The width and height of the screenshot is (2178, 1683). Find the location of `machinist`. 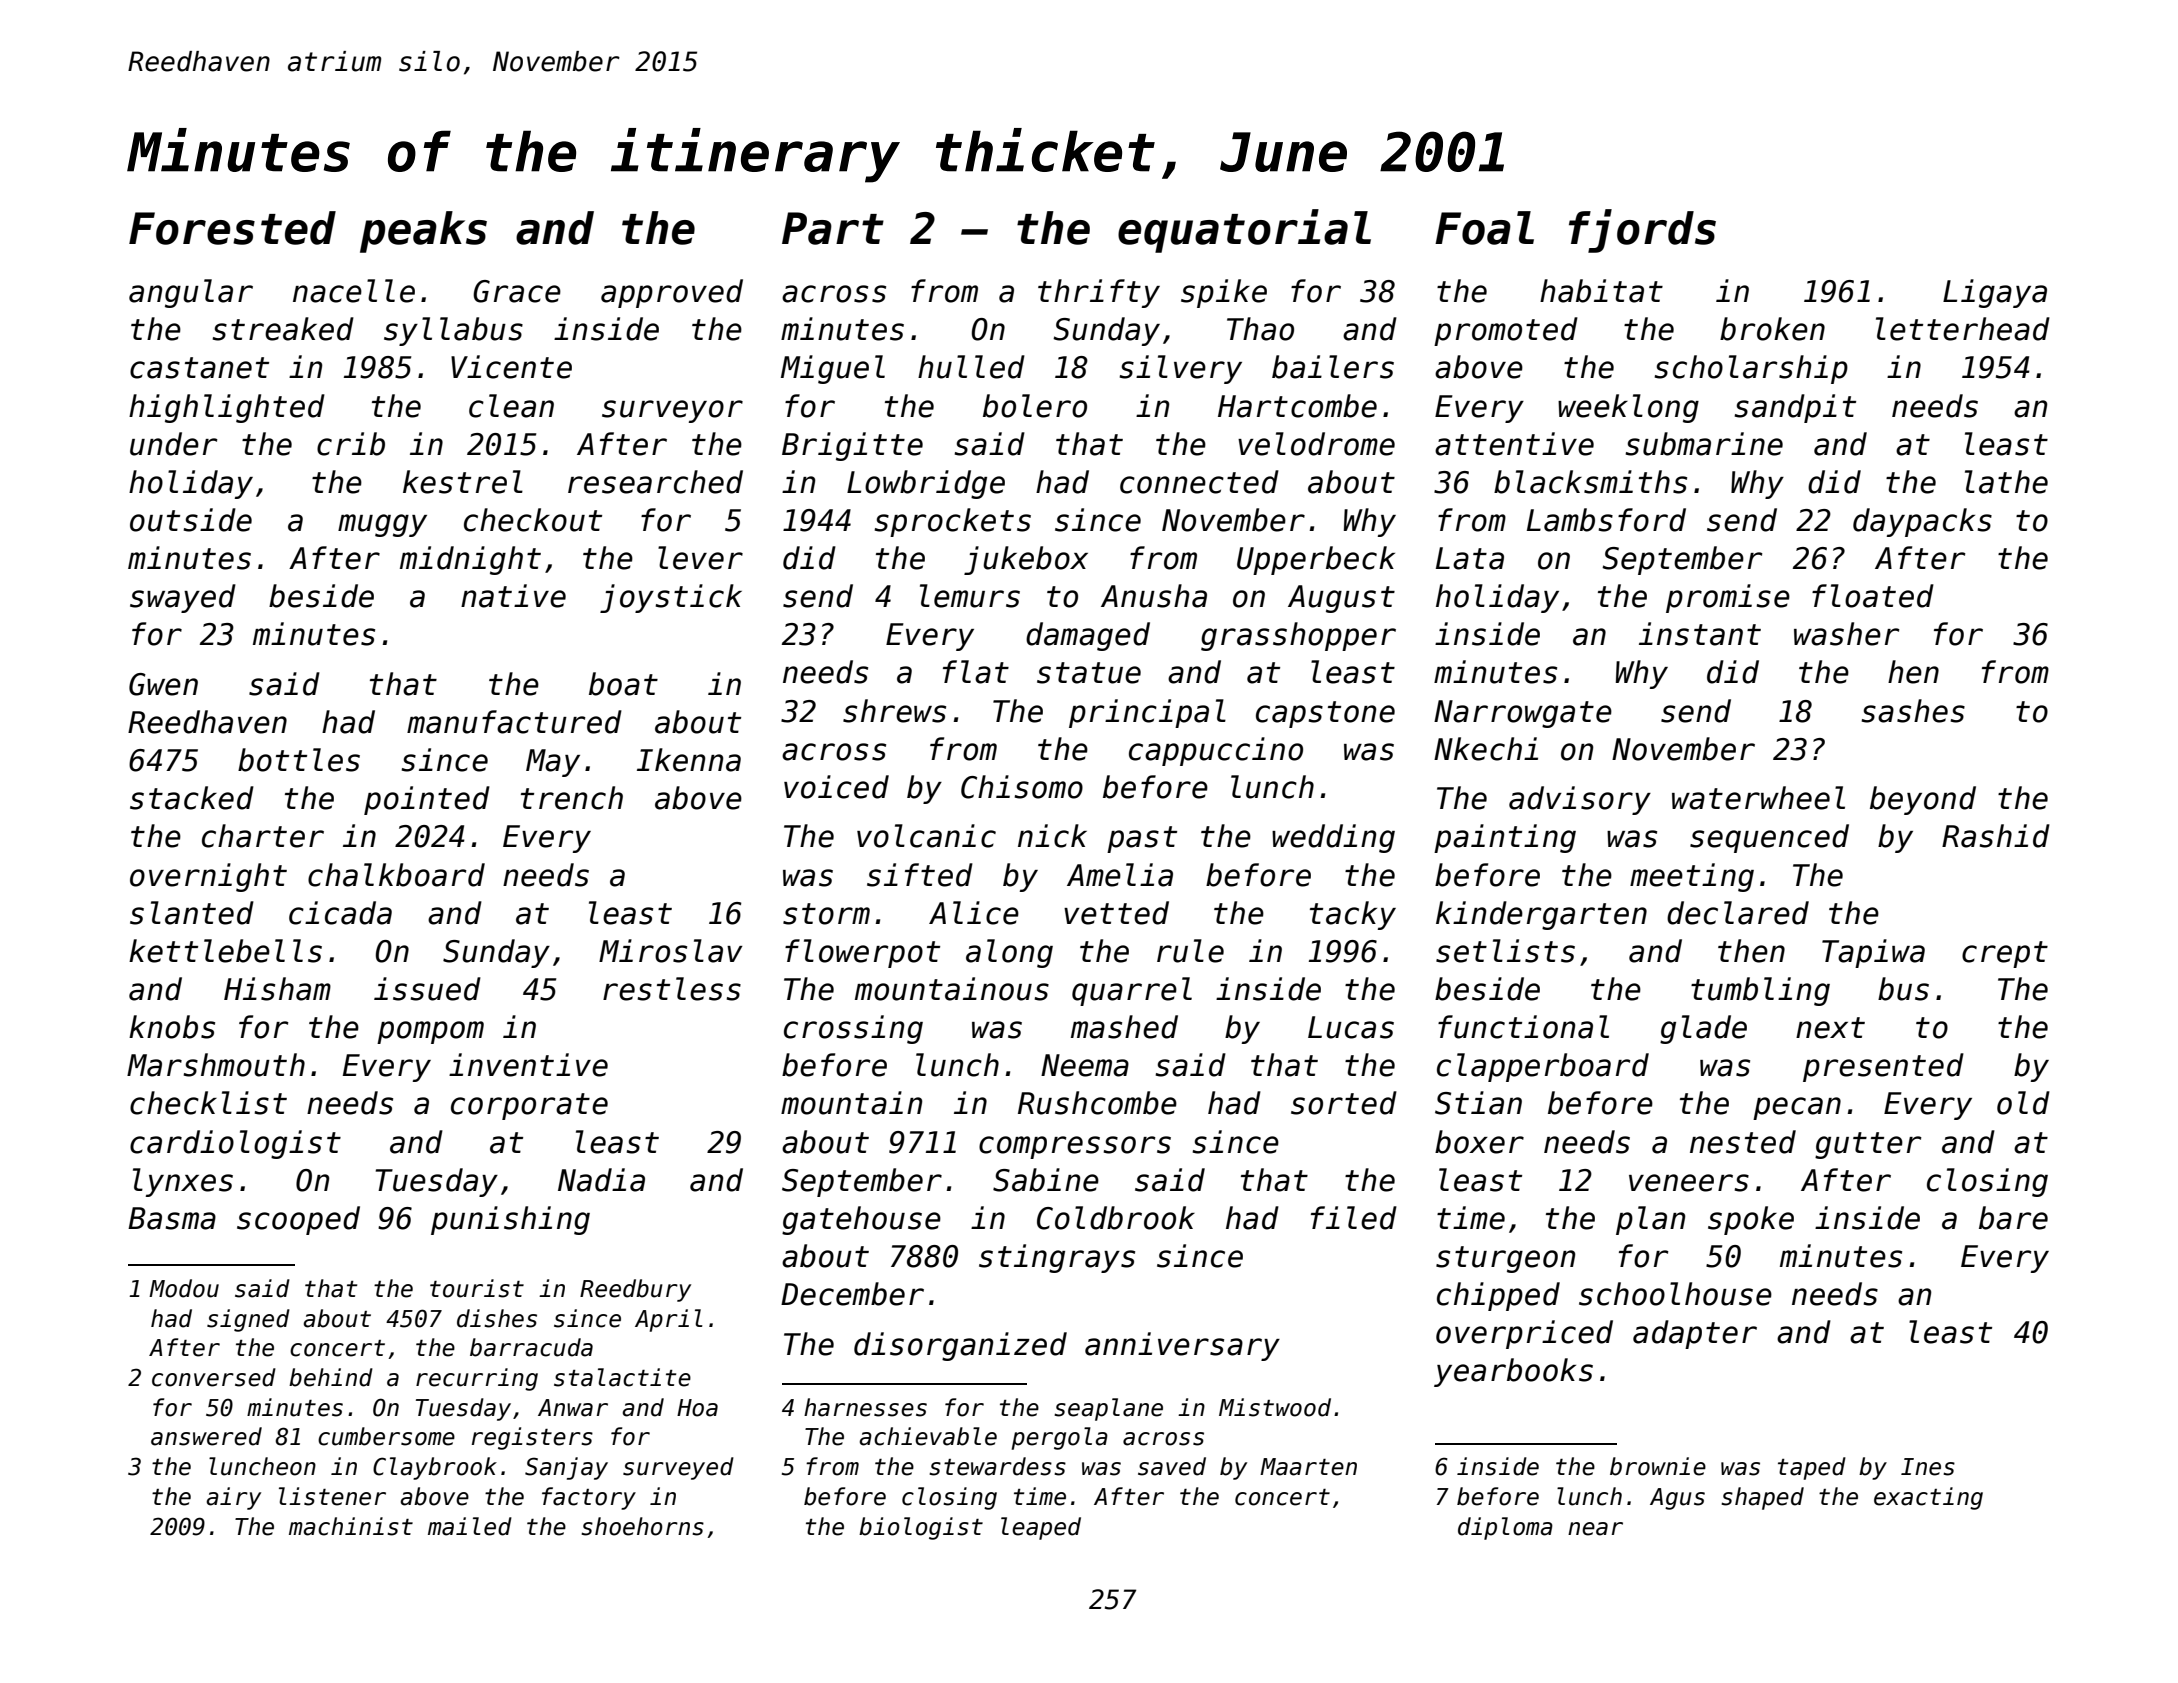

machinist is located at coordinates (351, 1526).
